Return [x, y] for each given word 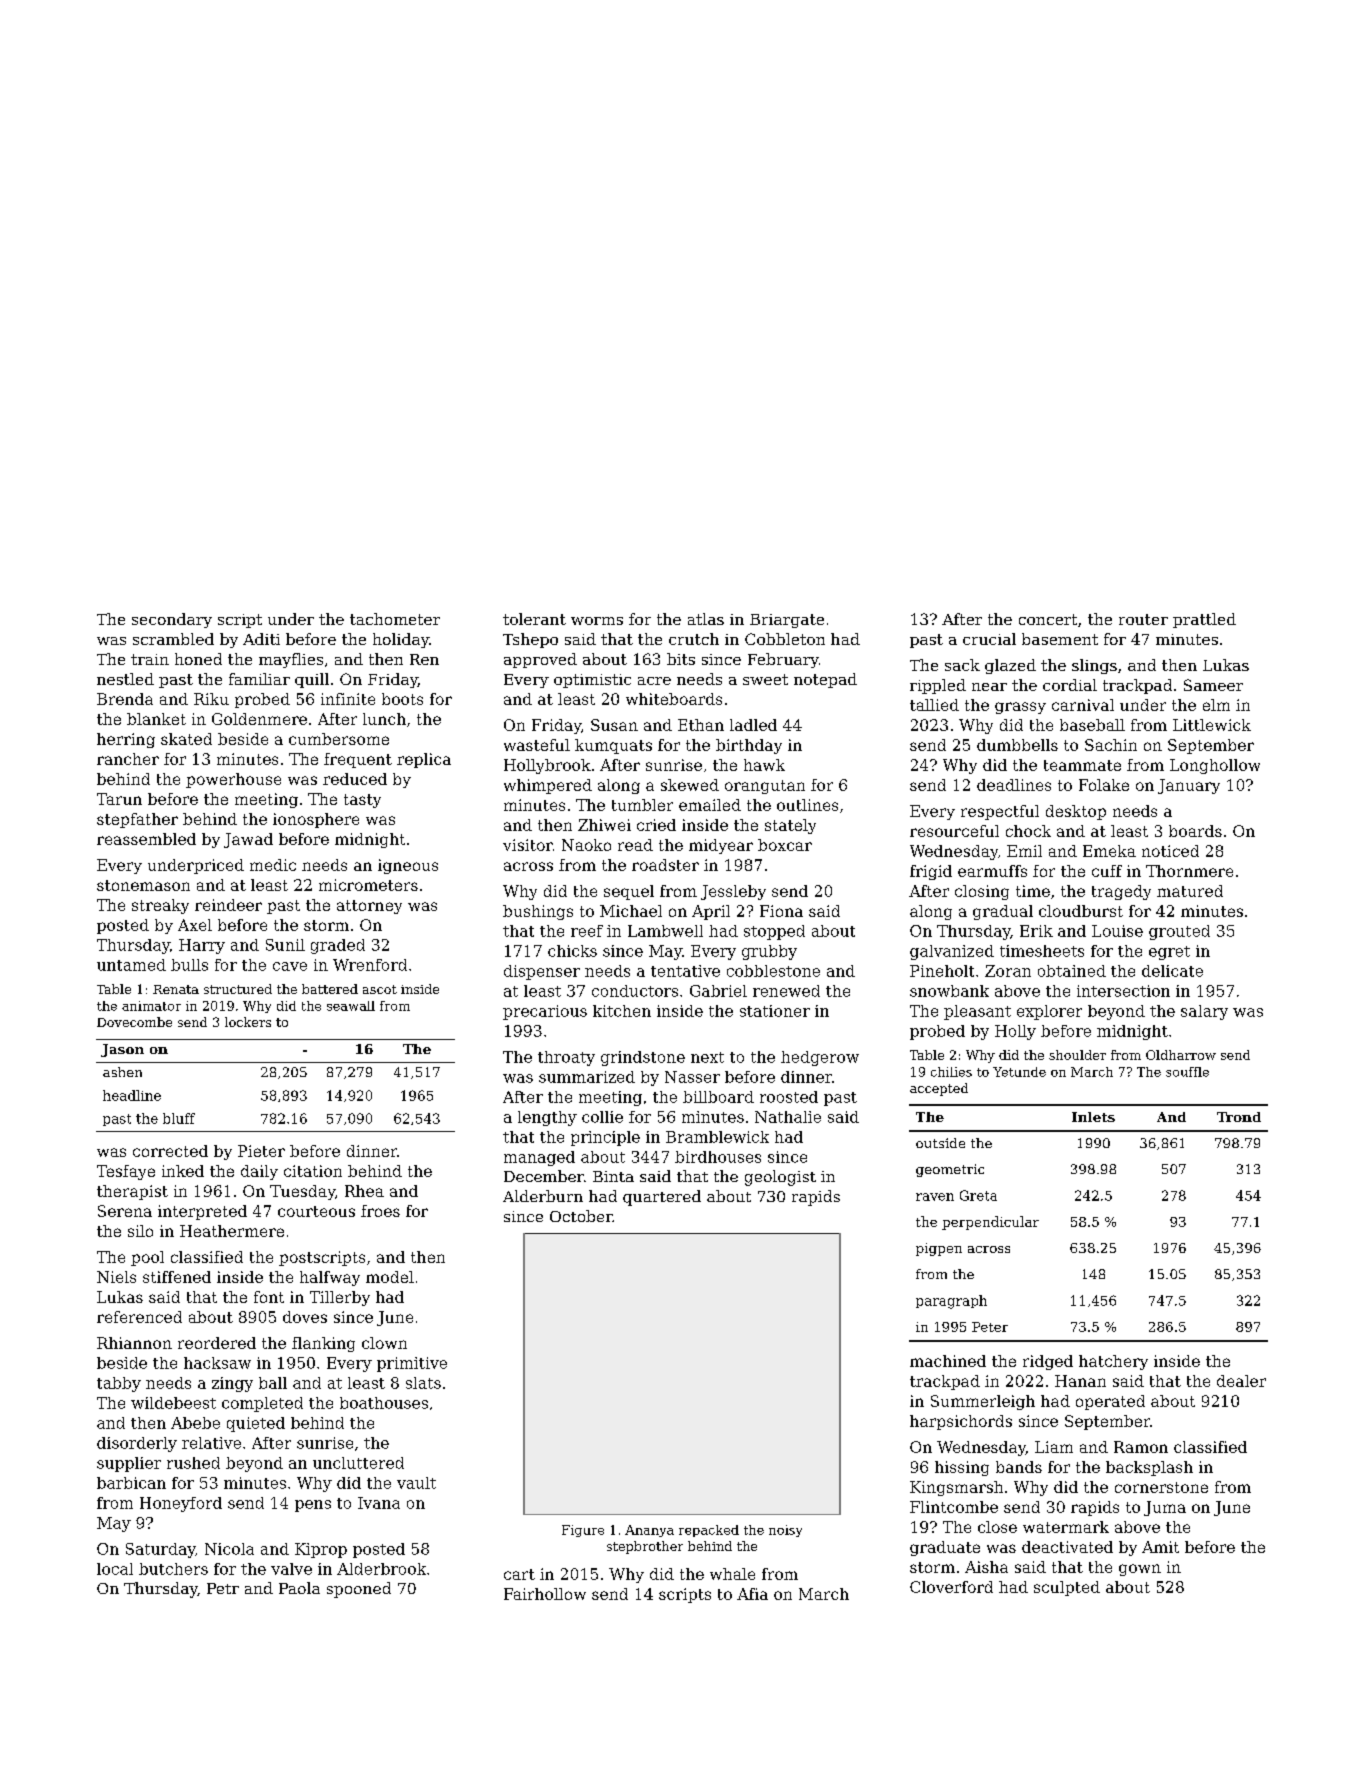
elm [1216, 705]
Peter [990, 1327]
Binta [613, 1176]
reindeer [228, 905]
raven [935, 1197]
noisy [785, 1531]
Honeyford [181, 1504]
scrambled [173, 639]
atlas [706, 619]
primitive [412, 1364]
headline [132, 1095]
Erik [1036, 931]
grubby [769, 952]
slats [423, 1383]
